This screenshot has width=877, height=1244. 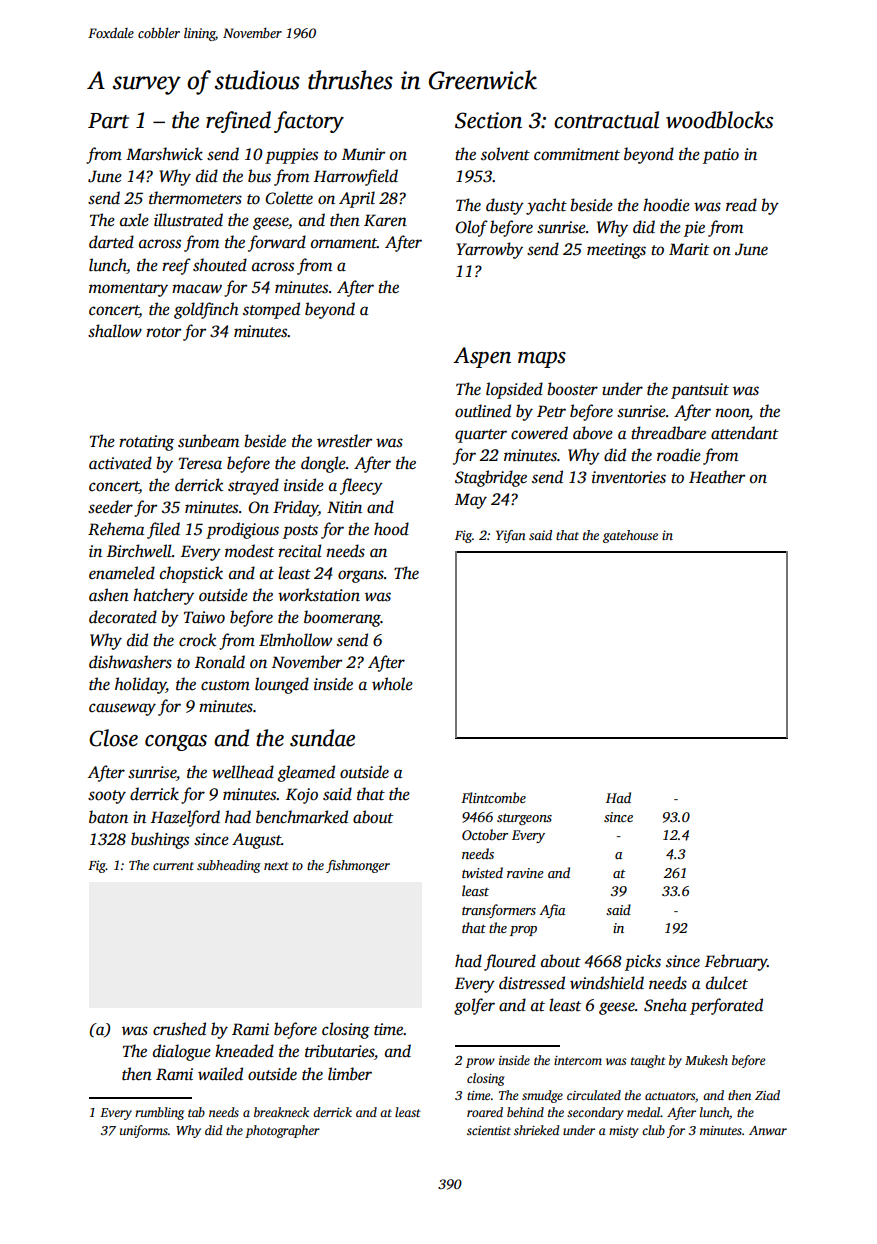 What do you see at coordinates (108, 121) in the screenshot?
I see `Part` at bounding box center [108, 121].
